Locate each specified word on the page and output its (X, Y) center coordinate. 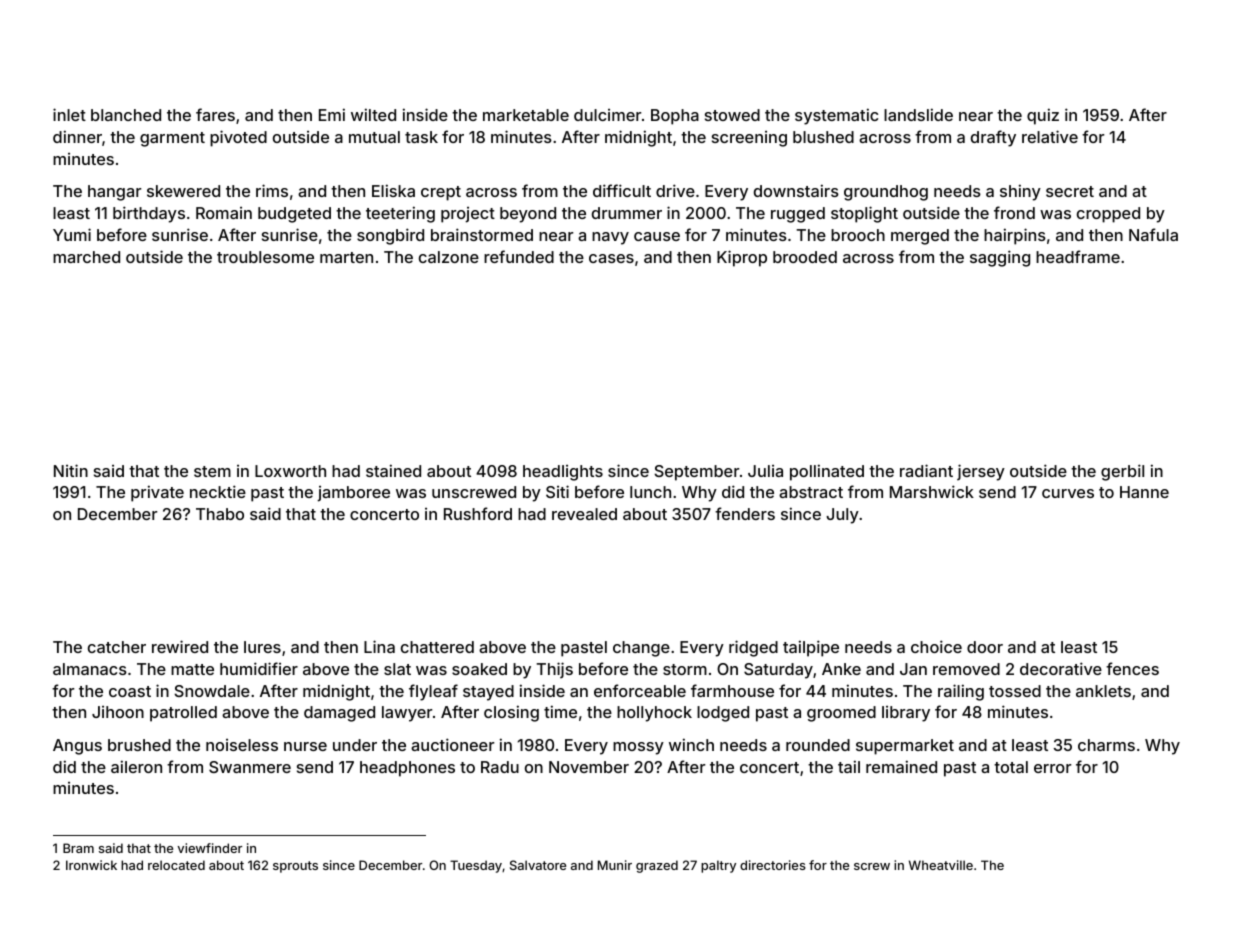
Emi (332, 114)
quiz (1043, 116)
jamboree (353, 494)
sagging (1000, 258)
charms (1106, 745)
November (589, 767)
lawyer (407, 714)
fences (1132, 668)
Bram (78, 848)
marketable (526, 115)
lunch (650, 492)
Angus (77, 747)
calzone (449, 257)
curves (1068, 493)
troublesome (265, 257)
